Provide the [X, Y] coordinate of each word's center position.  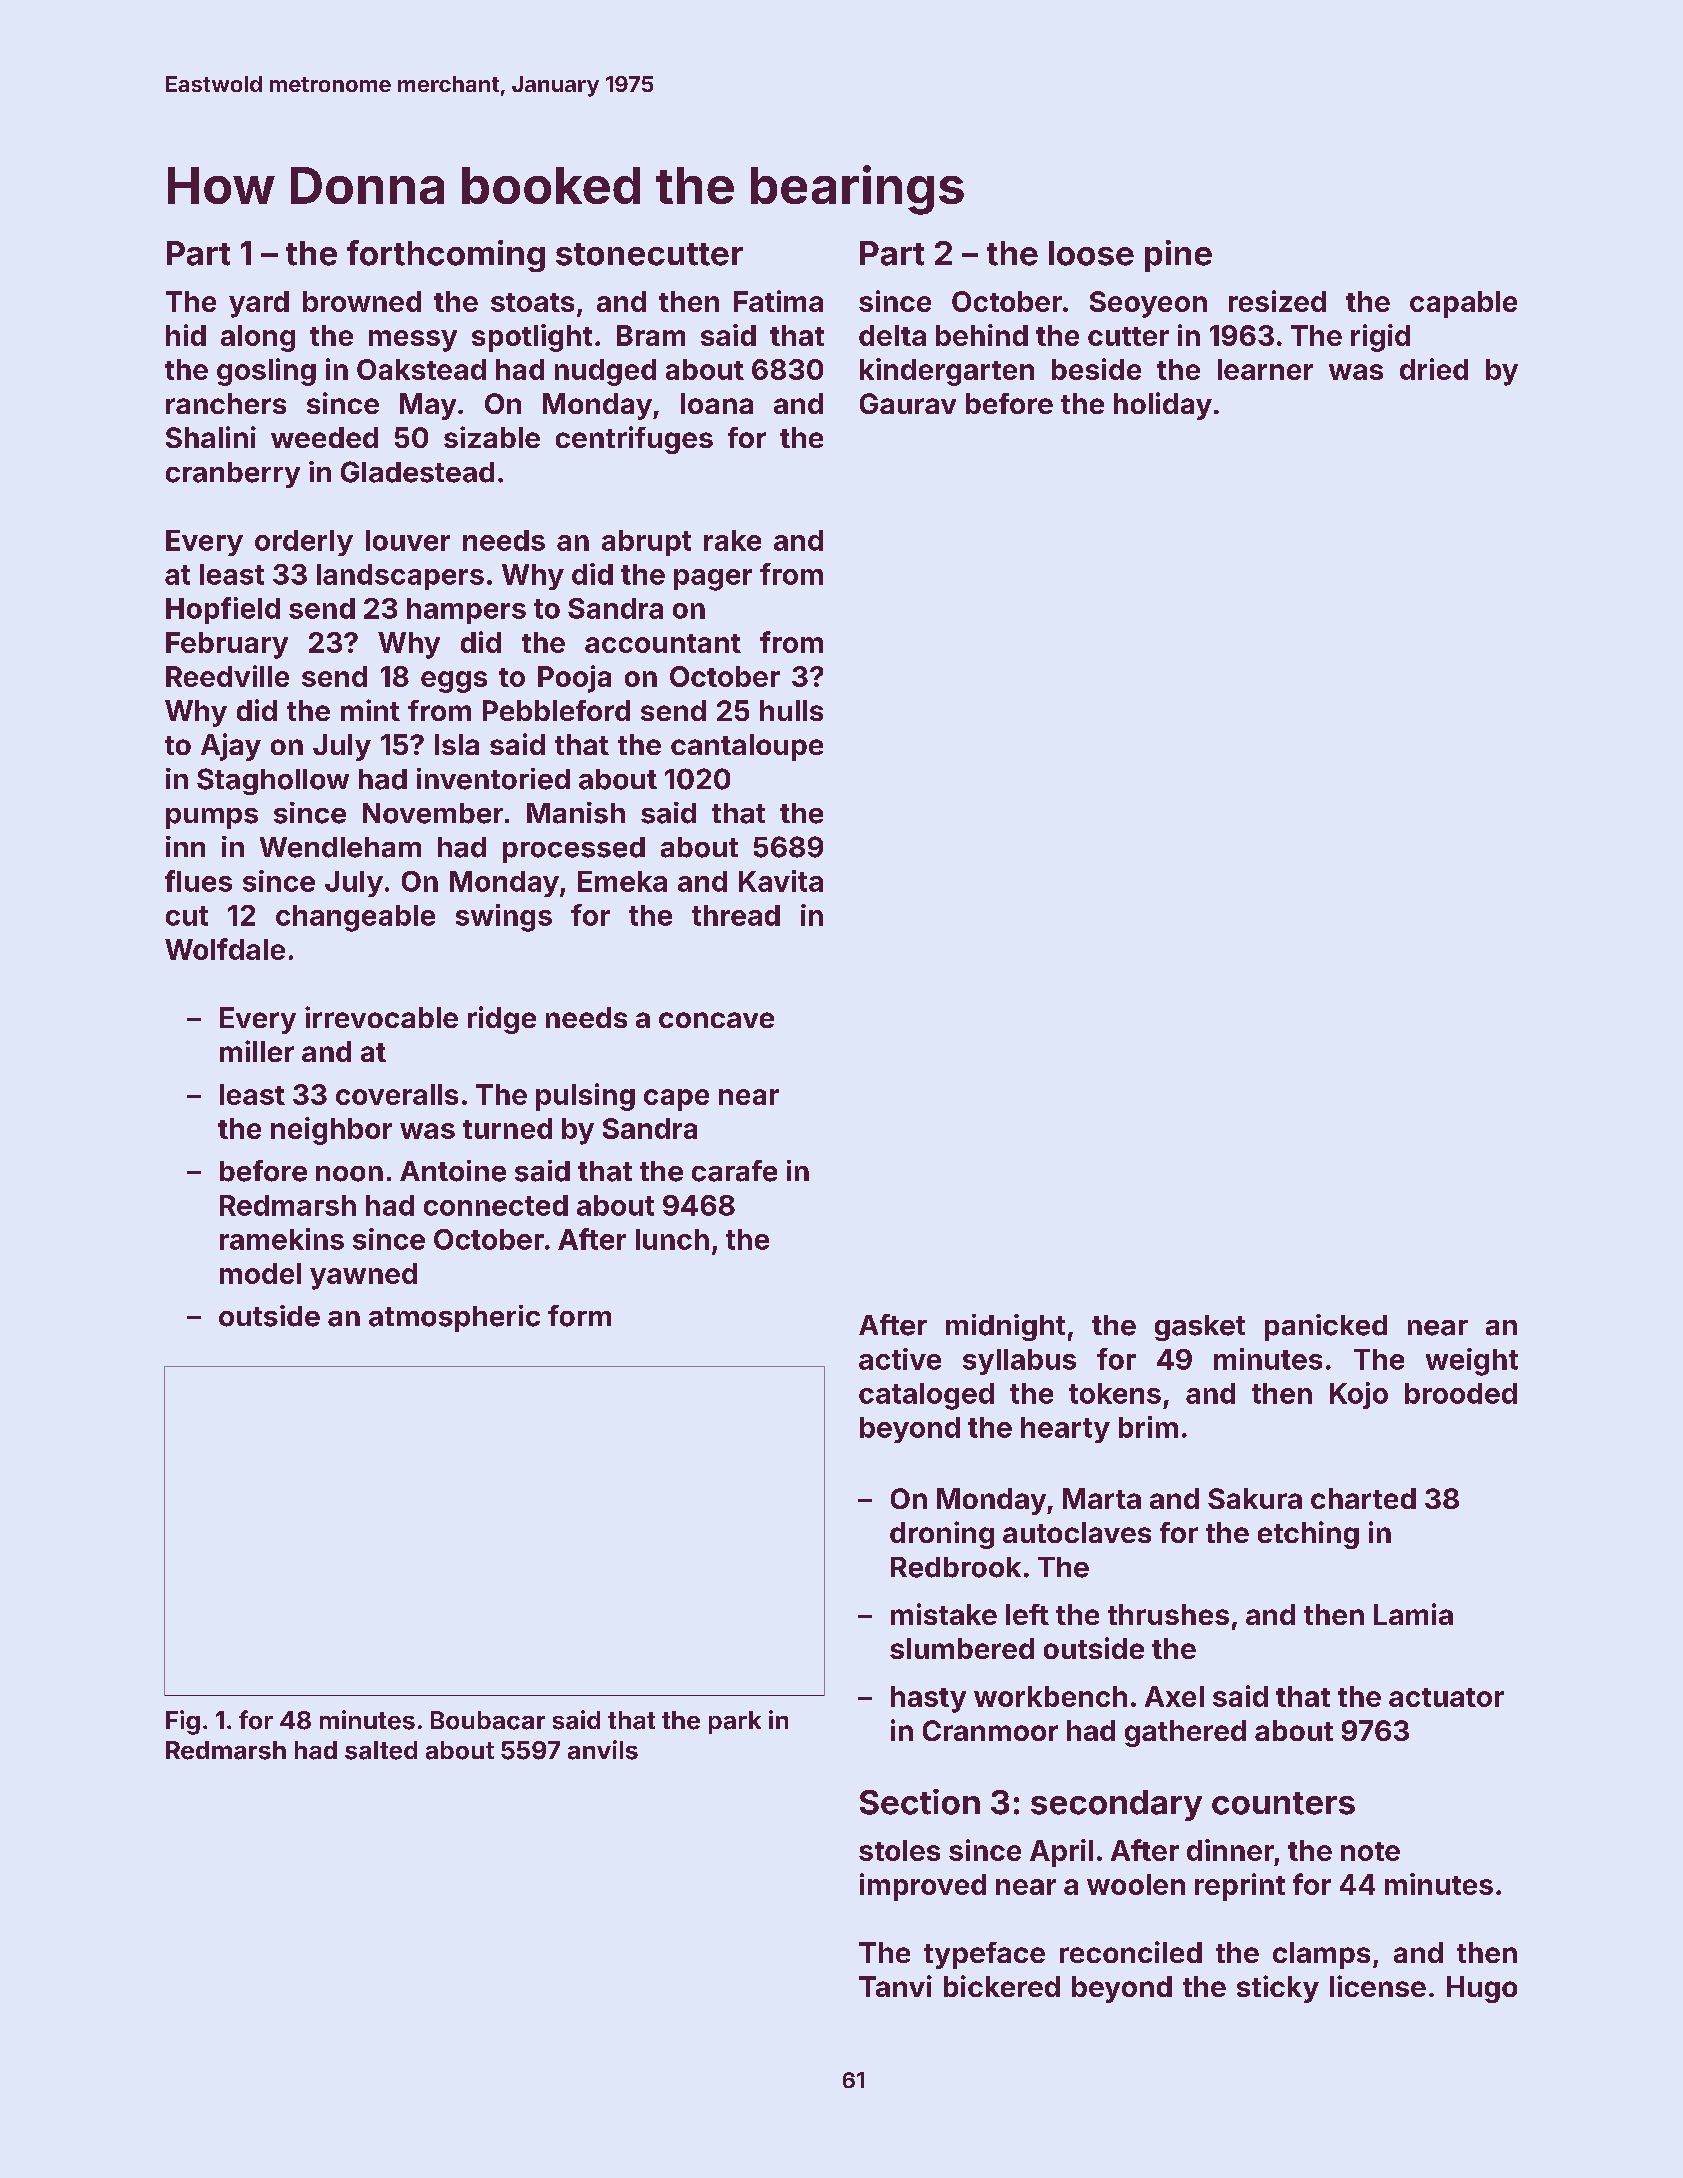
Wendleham [340, 847]
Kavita [781, 881]
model [260, 1273]
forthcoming [446, 256]
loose [1091, 253]
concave [716, 1020]
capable [1463, 304]
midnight [1005, 1327]
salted [381, 1750]
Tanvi [895, 1986]
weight [1472, 1362]
